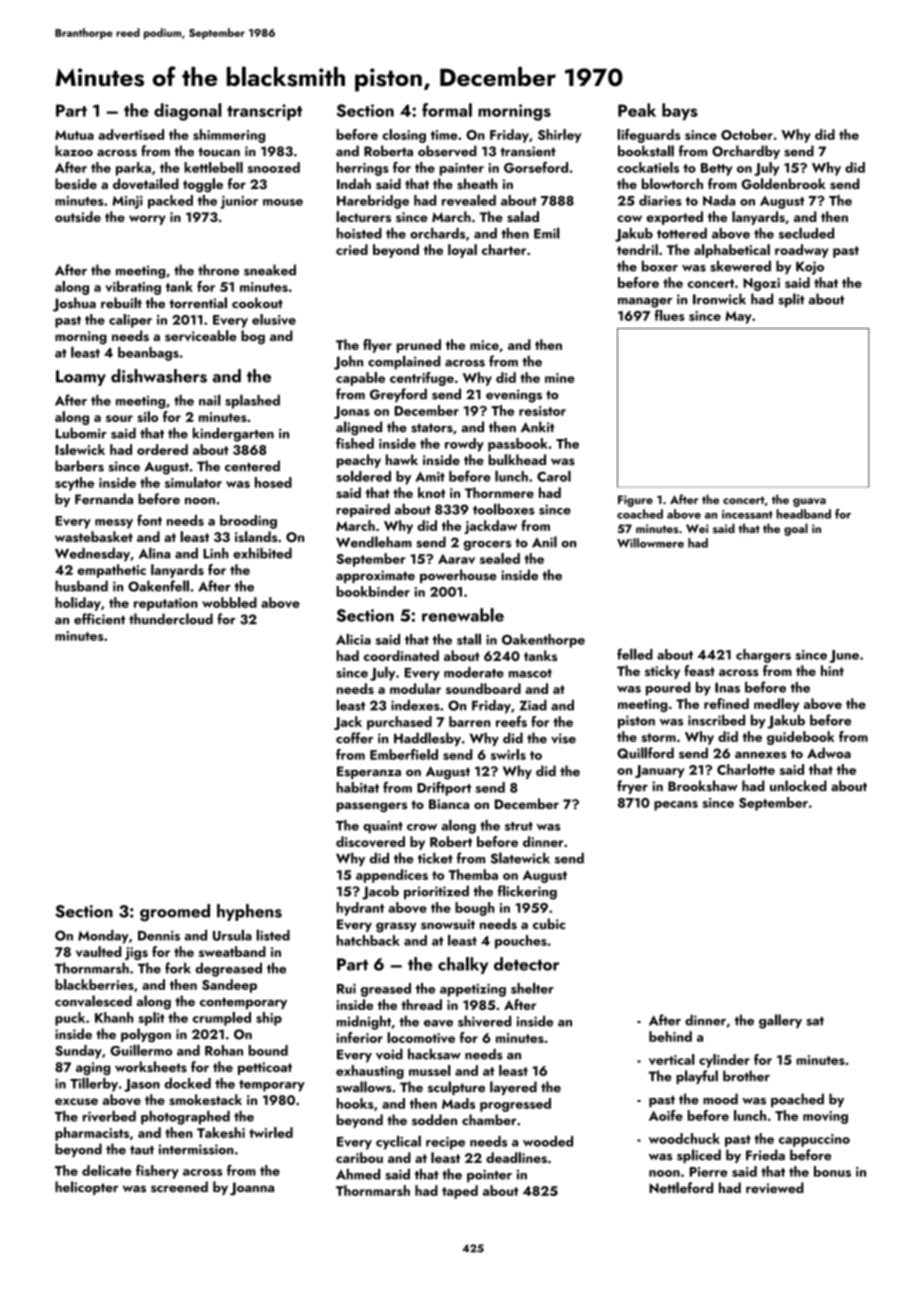  What do you see at coordinates (188, 112) in the screenshot?
I see `diagonal` at bounding box center [188, 112].
